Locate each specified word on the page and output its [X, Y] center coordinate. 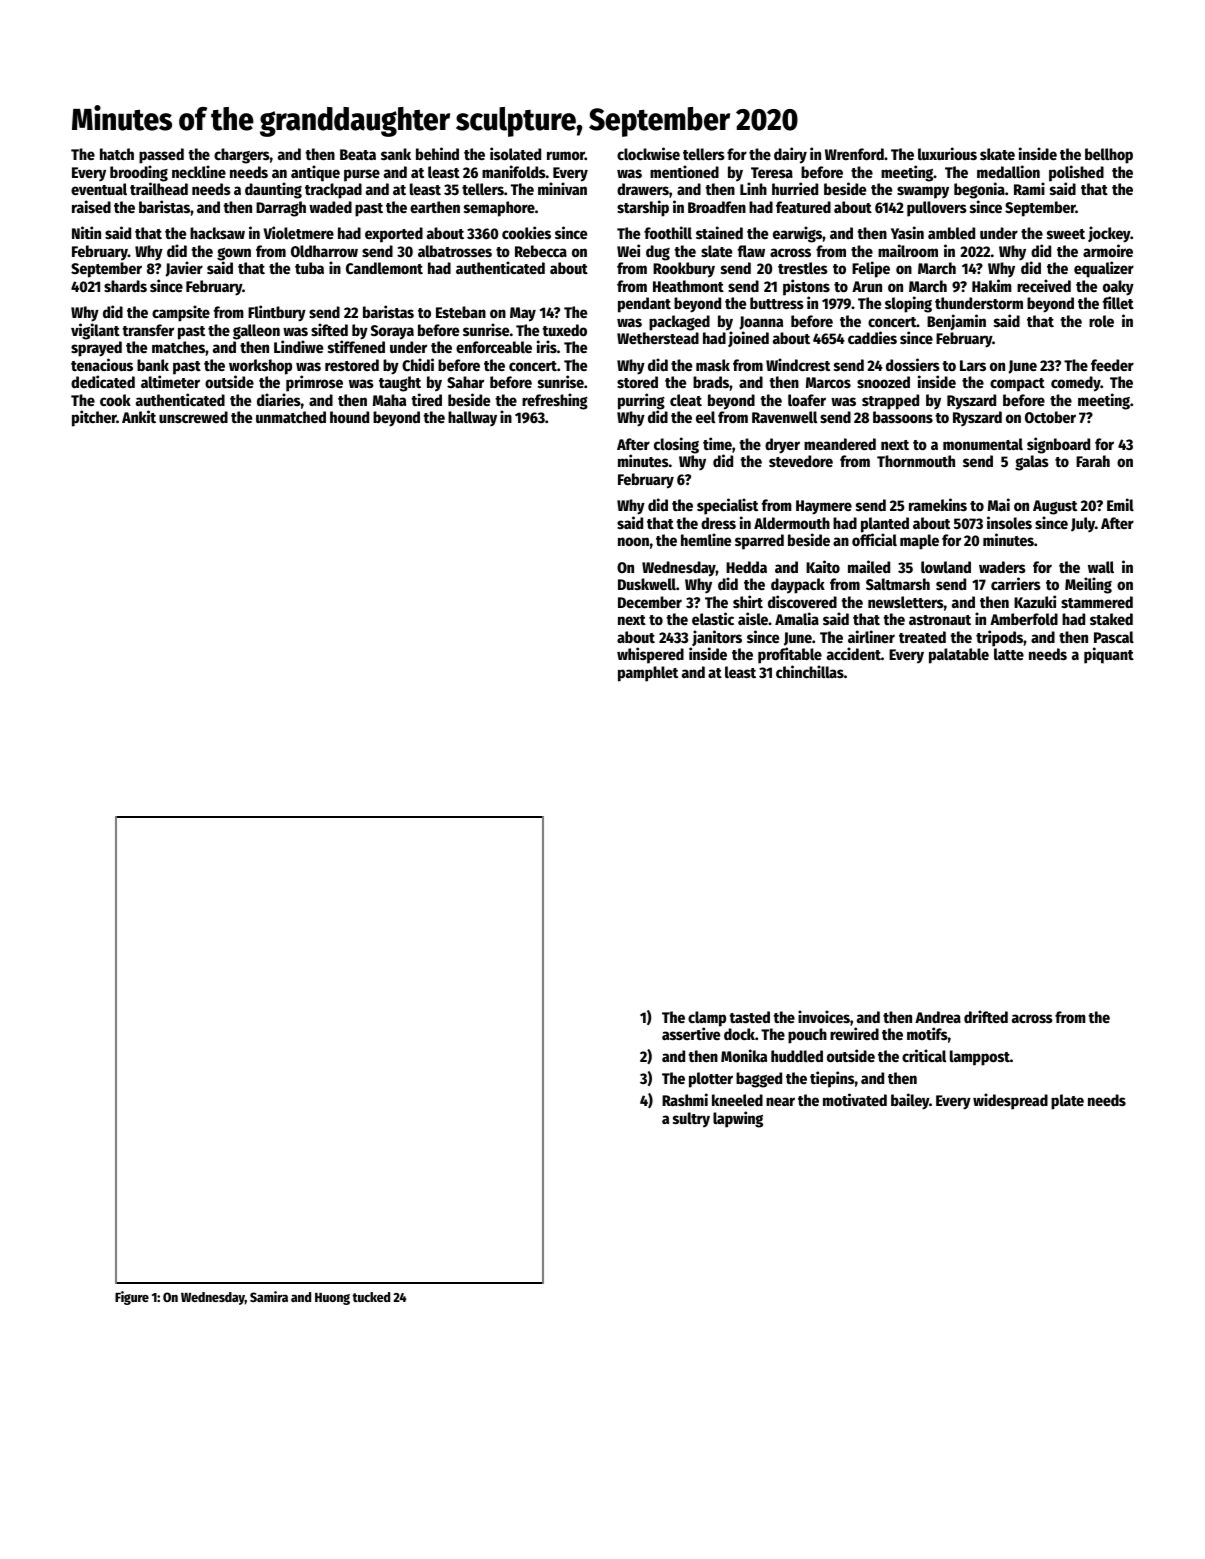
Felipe [871, 269]
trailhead [159, 189]
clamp [707, 1019]
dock [739, 1034]
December [650, 602]
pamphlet [648, 674]
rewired [854, 1033]
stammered [1097, 602]
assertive [691, 1034]
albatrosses [455, 251]
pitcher [94, 418]
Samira [269, 1296]
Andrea [938, 1017]
